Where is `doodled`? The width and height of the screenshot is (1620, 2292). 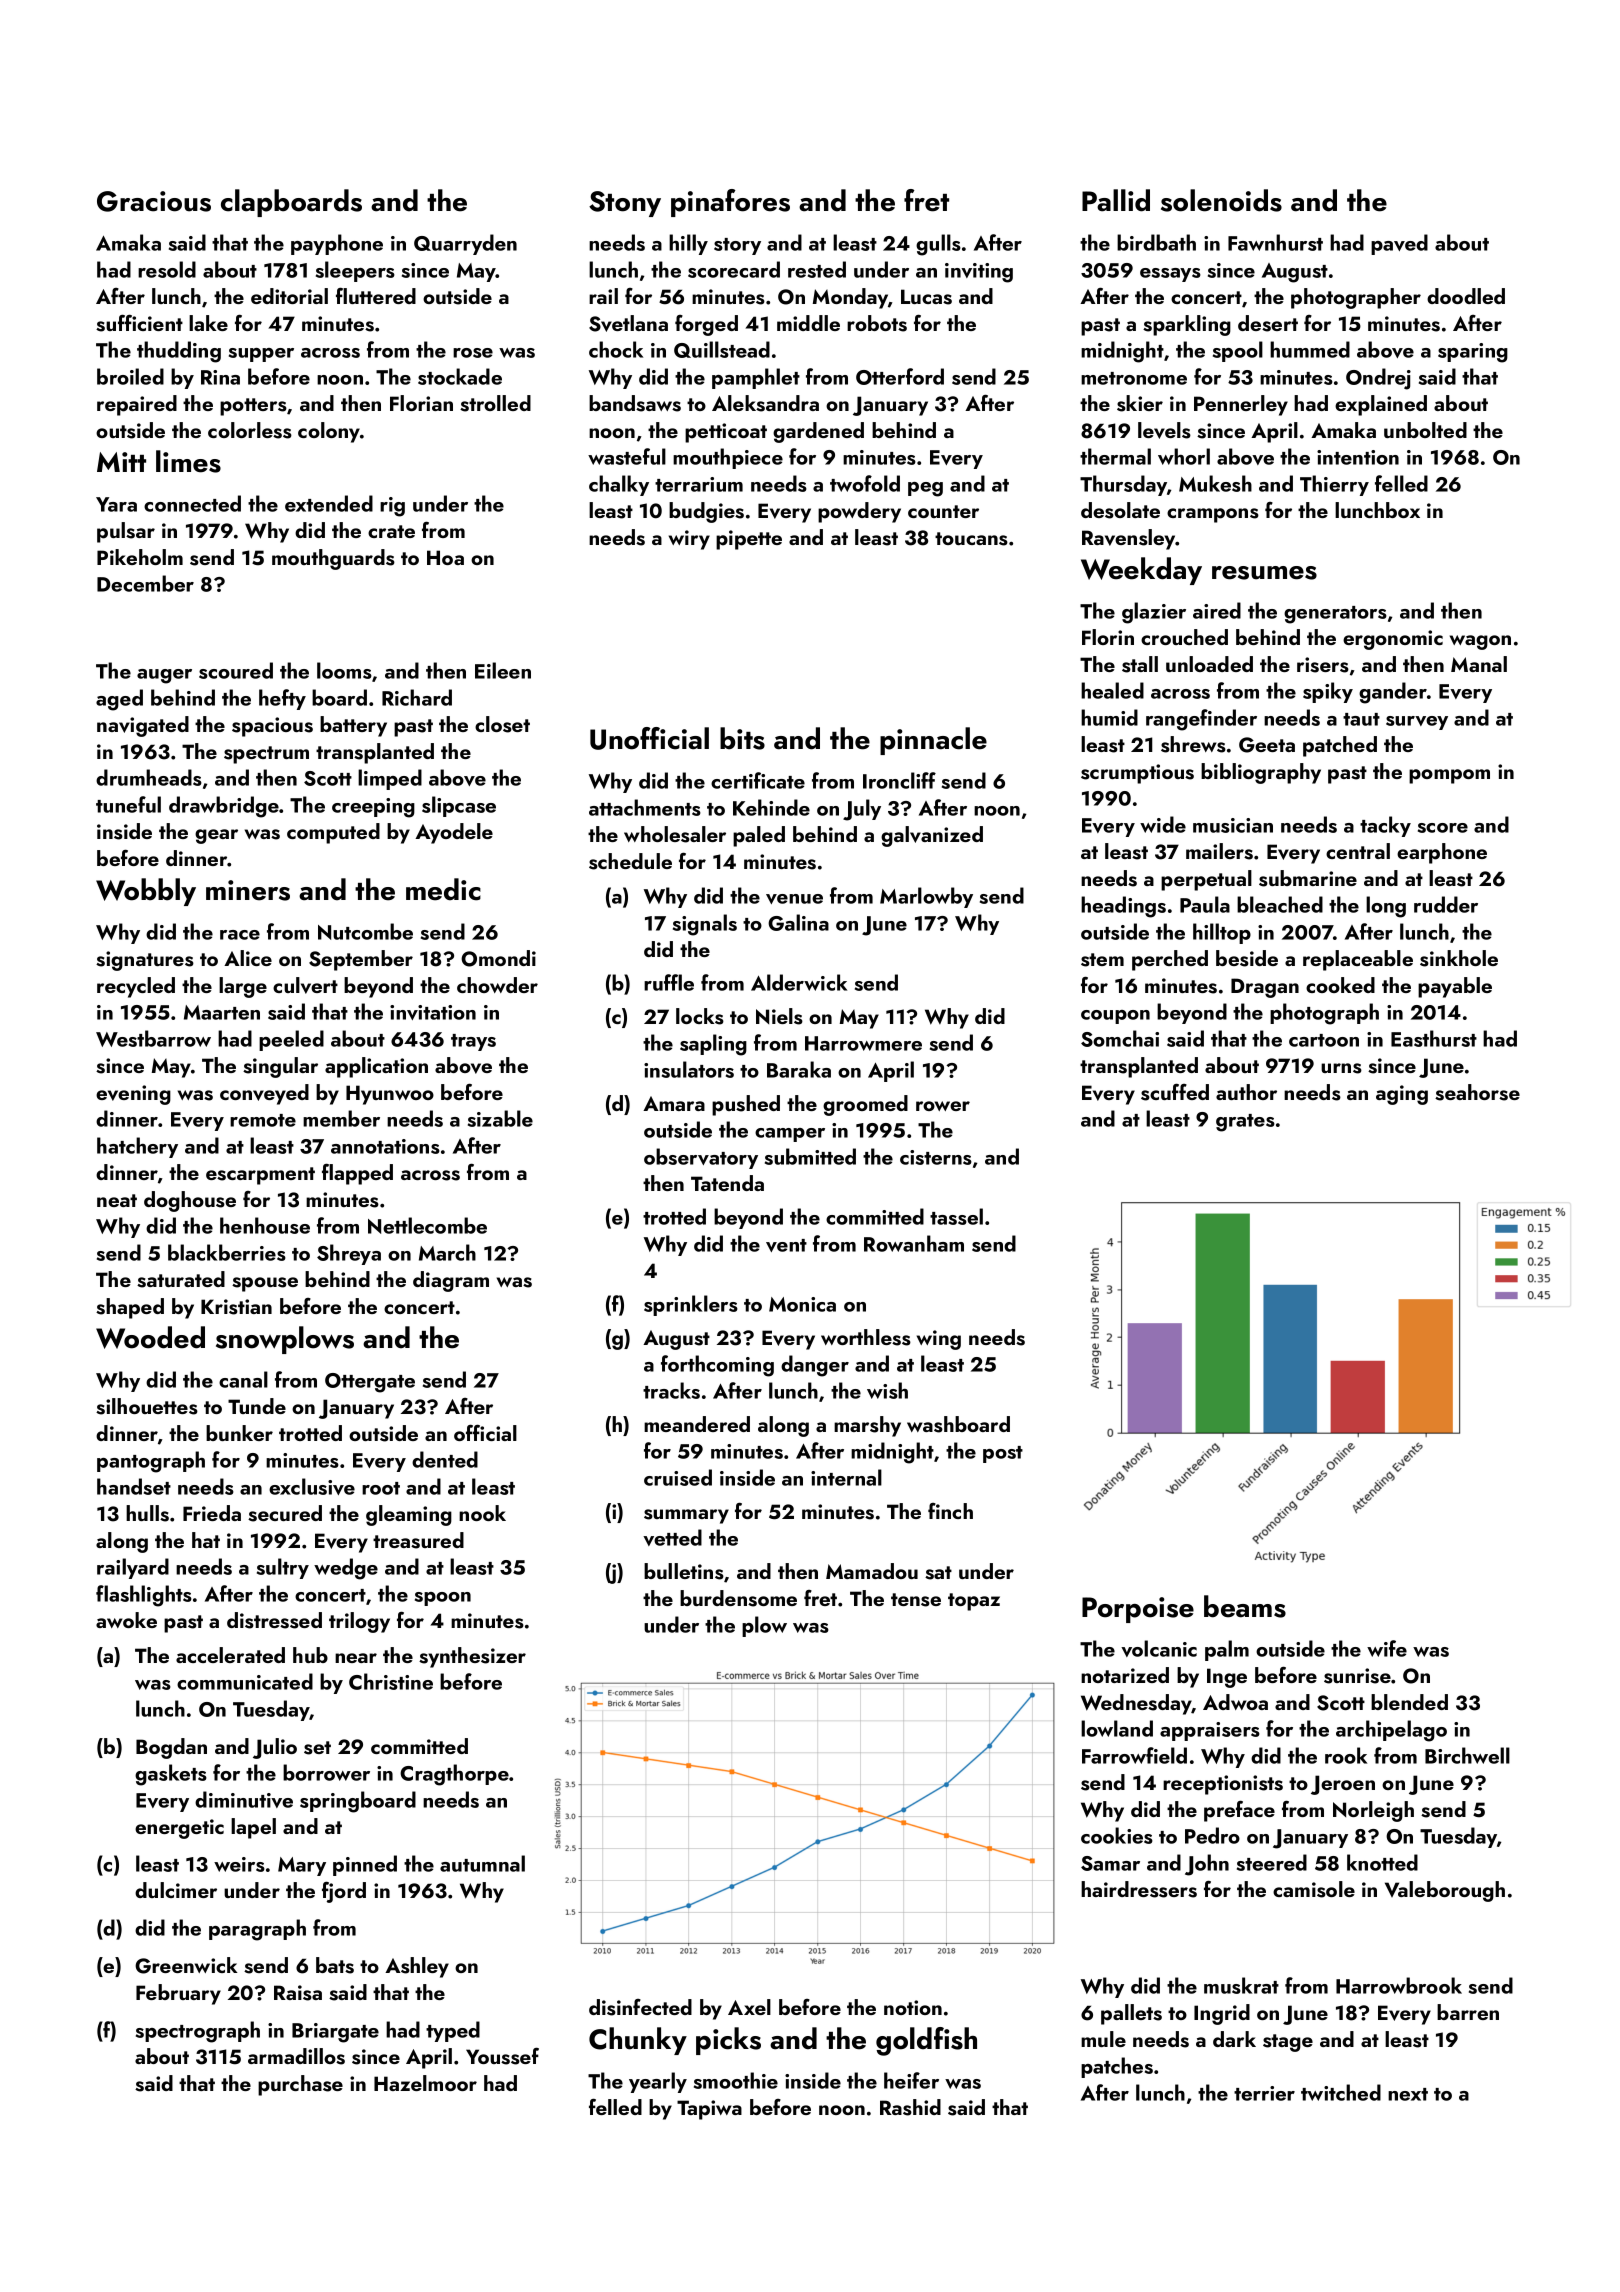 doodled is located at coordinates (1466, 296).
